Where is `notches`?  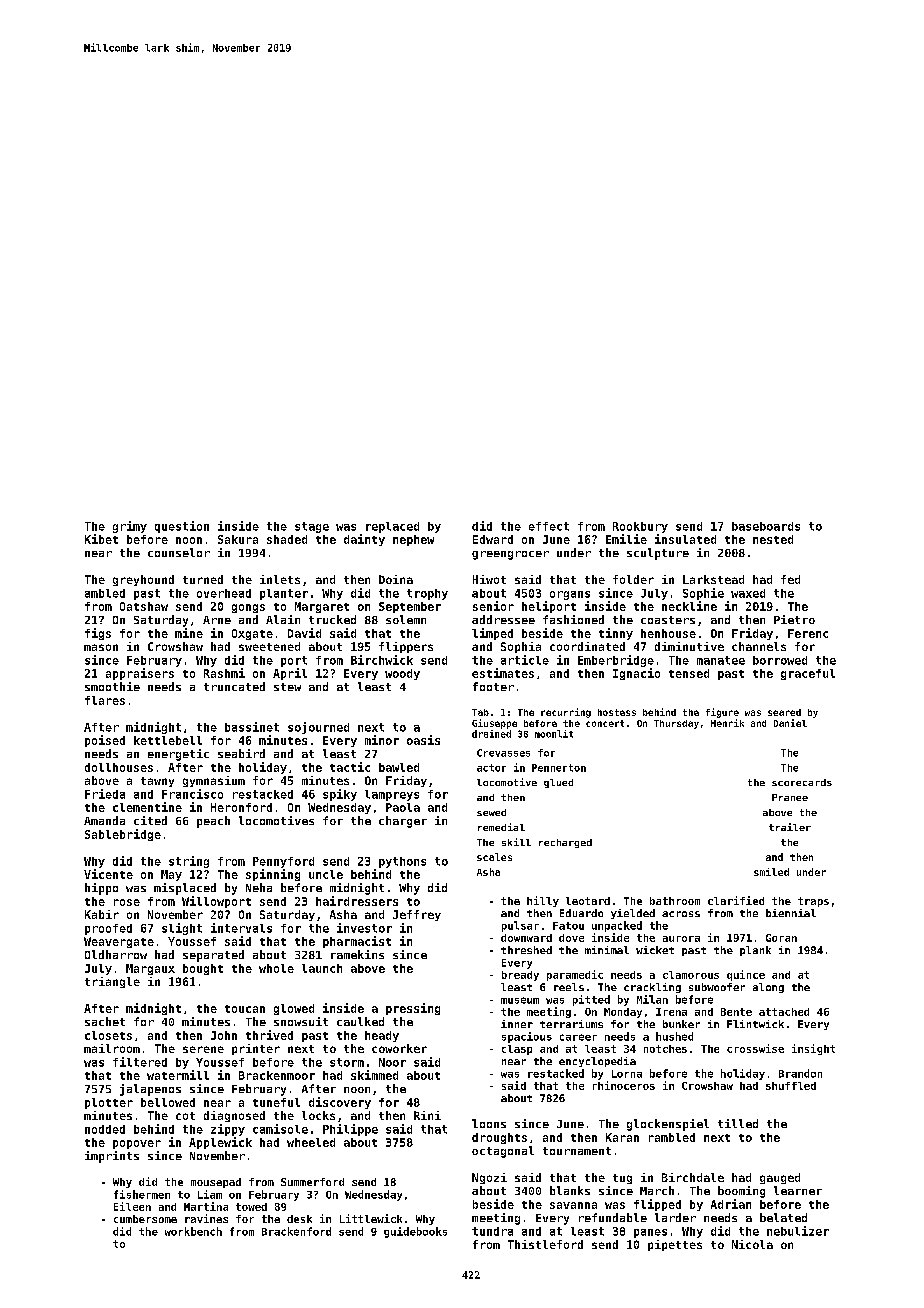
notches is located at coordinates (665, 1049).
